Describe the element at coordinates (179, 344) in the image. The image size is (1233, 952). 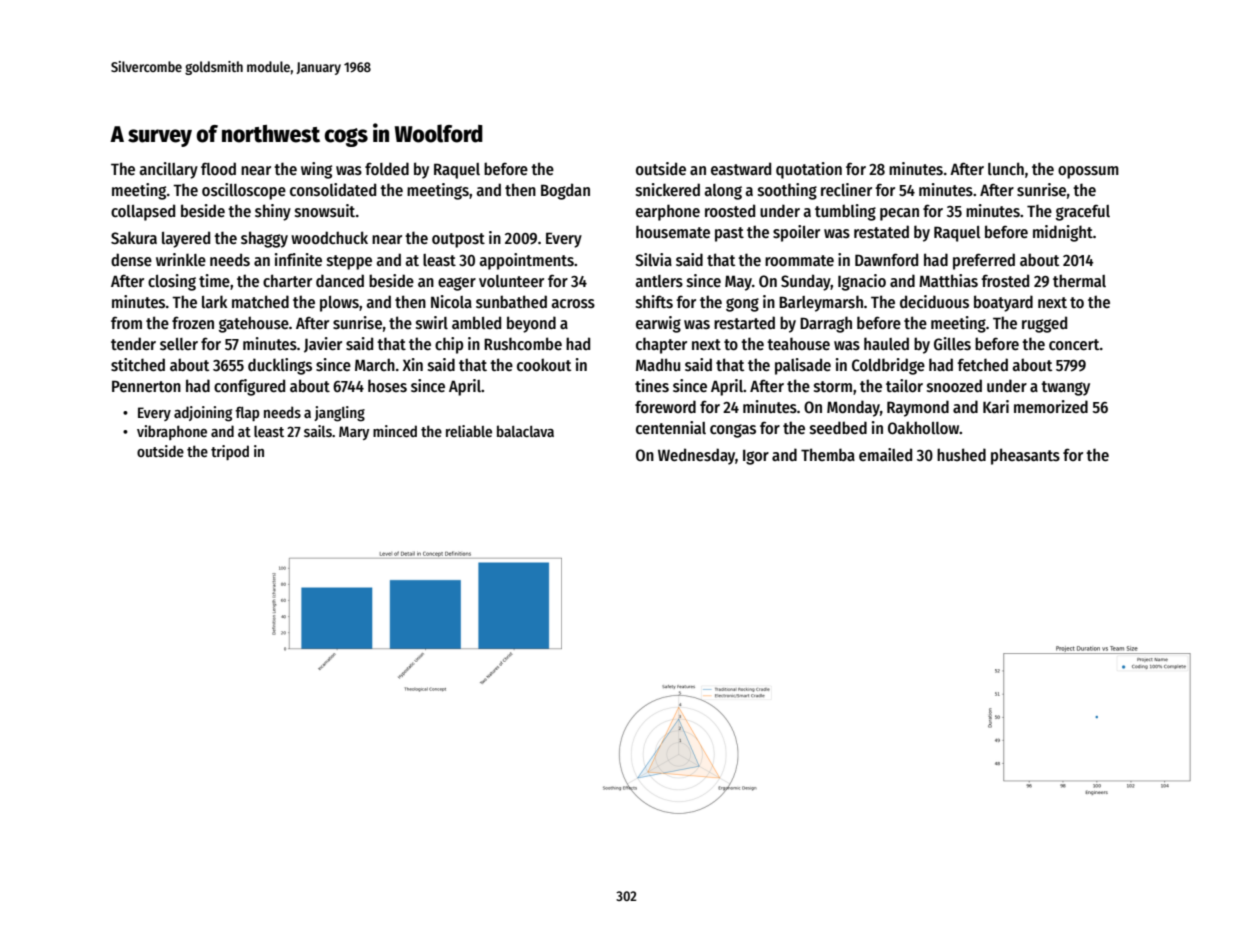
I see `seller` at that location.
